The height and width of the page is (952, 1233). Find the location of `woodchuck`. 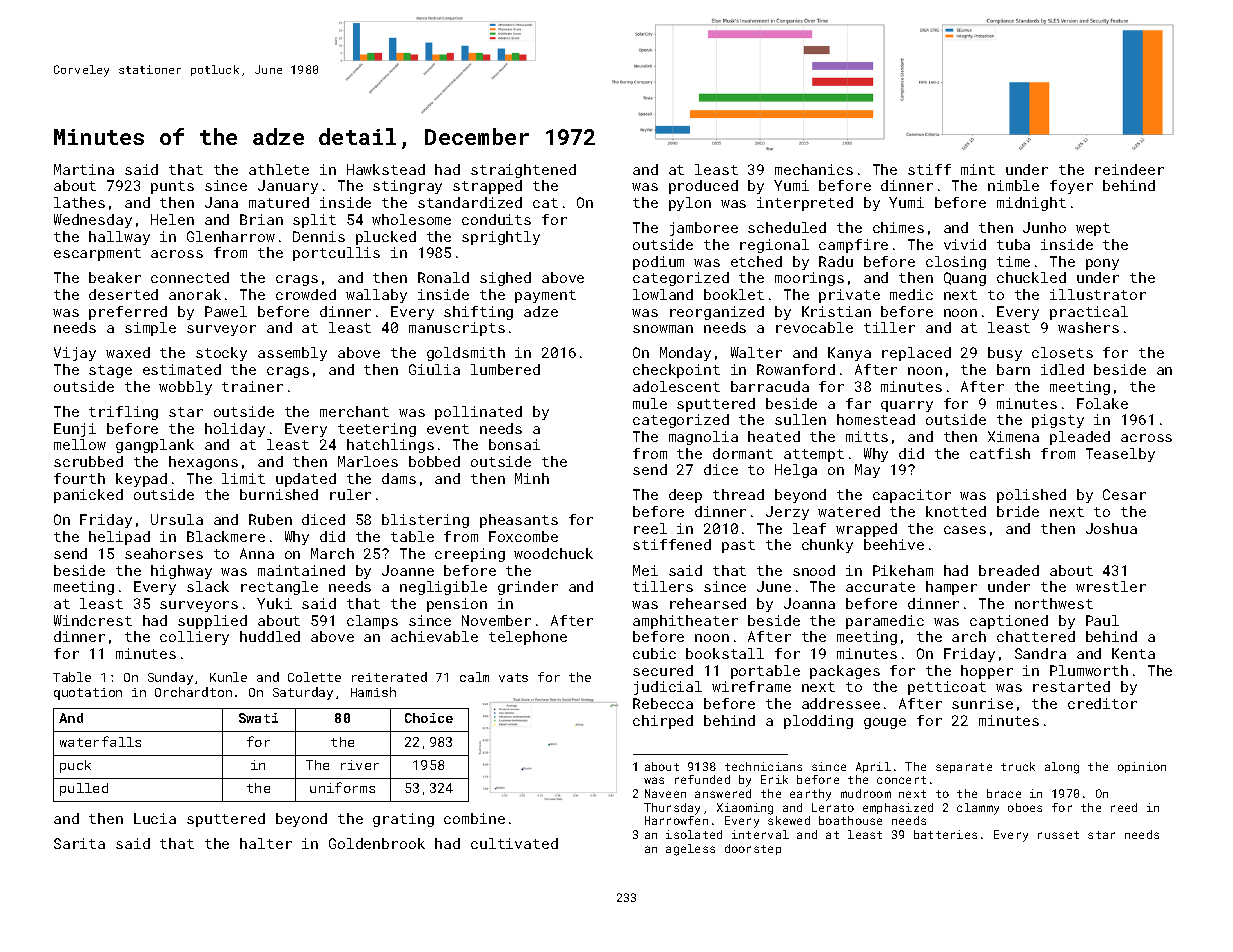

woodchuck is located at coordinates (553, 553).
